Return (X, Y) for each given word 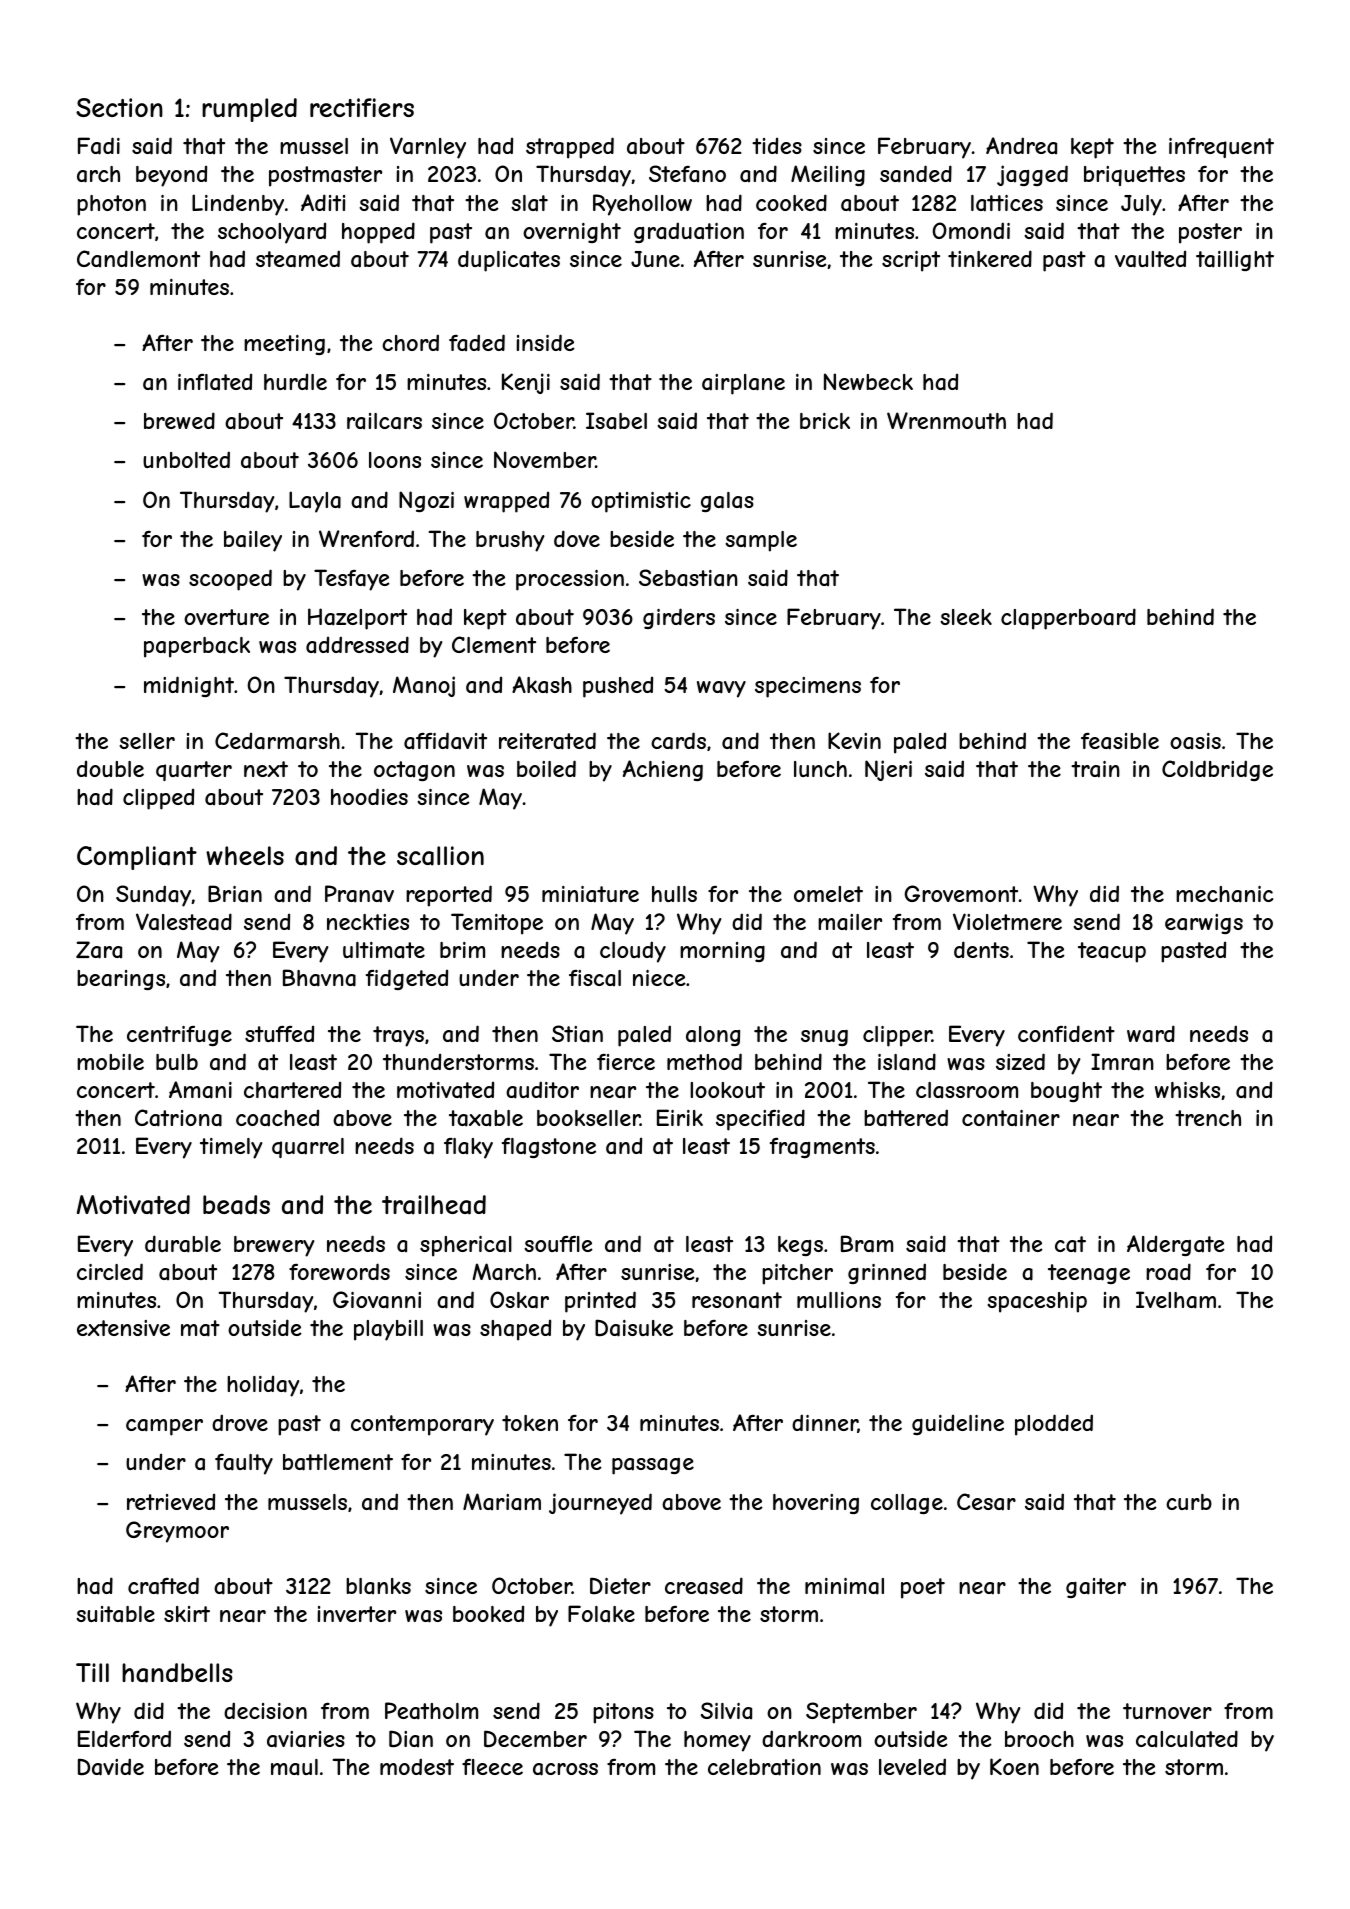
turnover (1167, 1711)
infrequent (1221, 148)
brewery (274, 1246)
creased (704, 1585)
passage (653, 1466)
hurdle (295, 381)
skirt (187, 1614)
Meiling (828, 175)
